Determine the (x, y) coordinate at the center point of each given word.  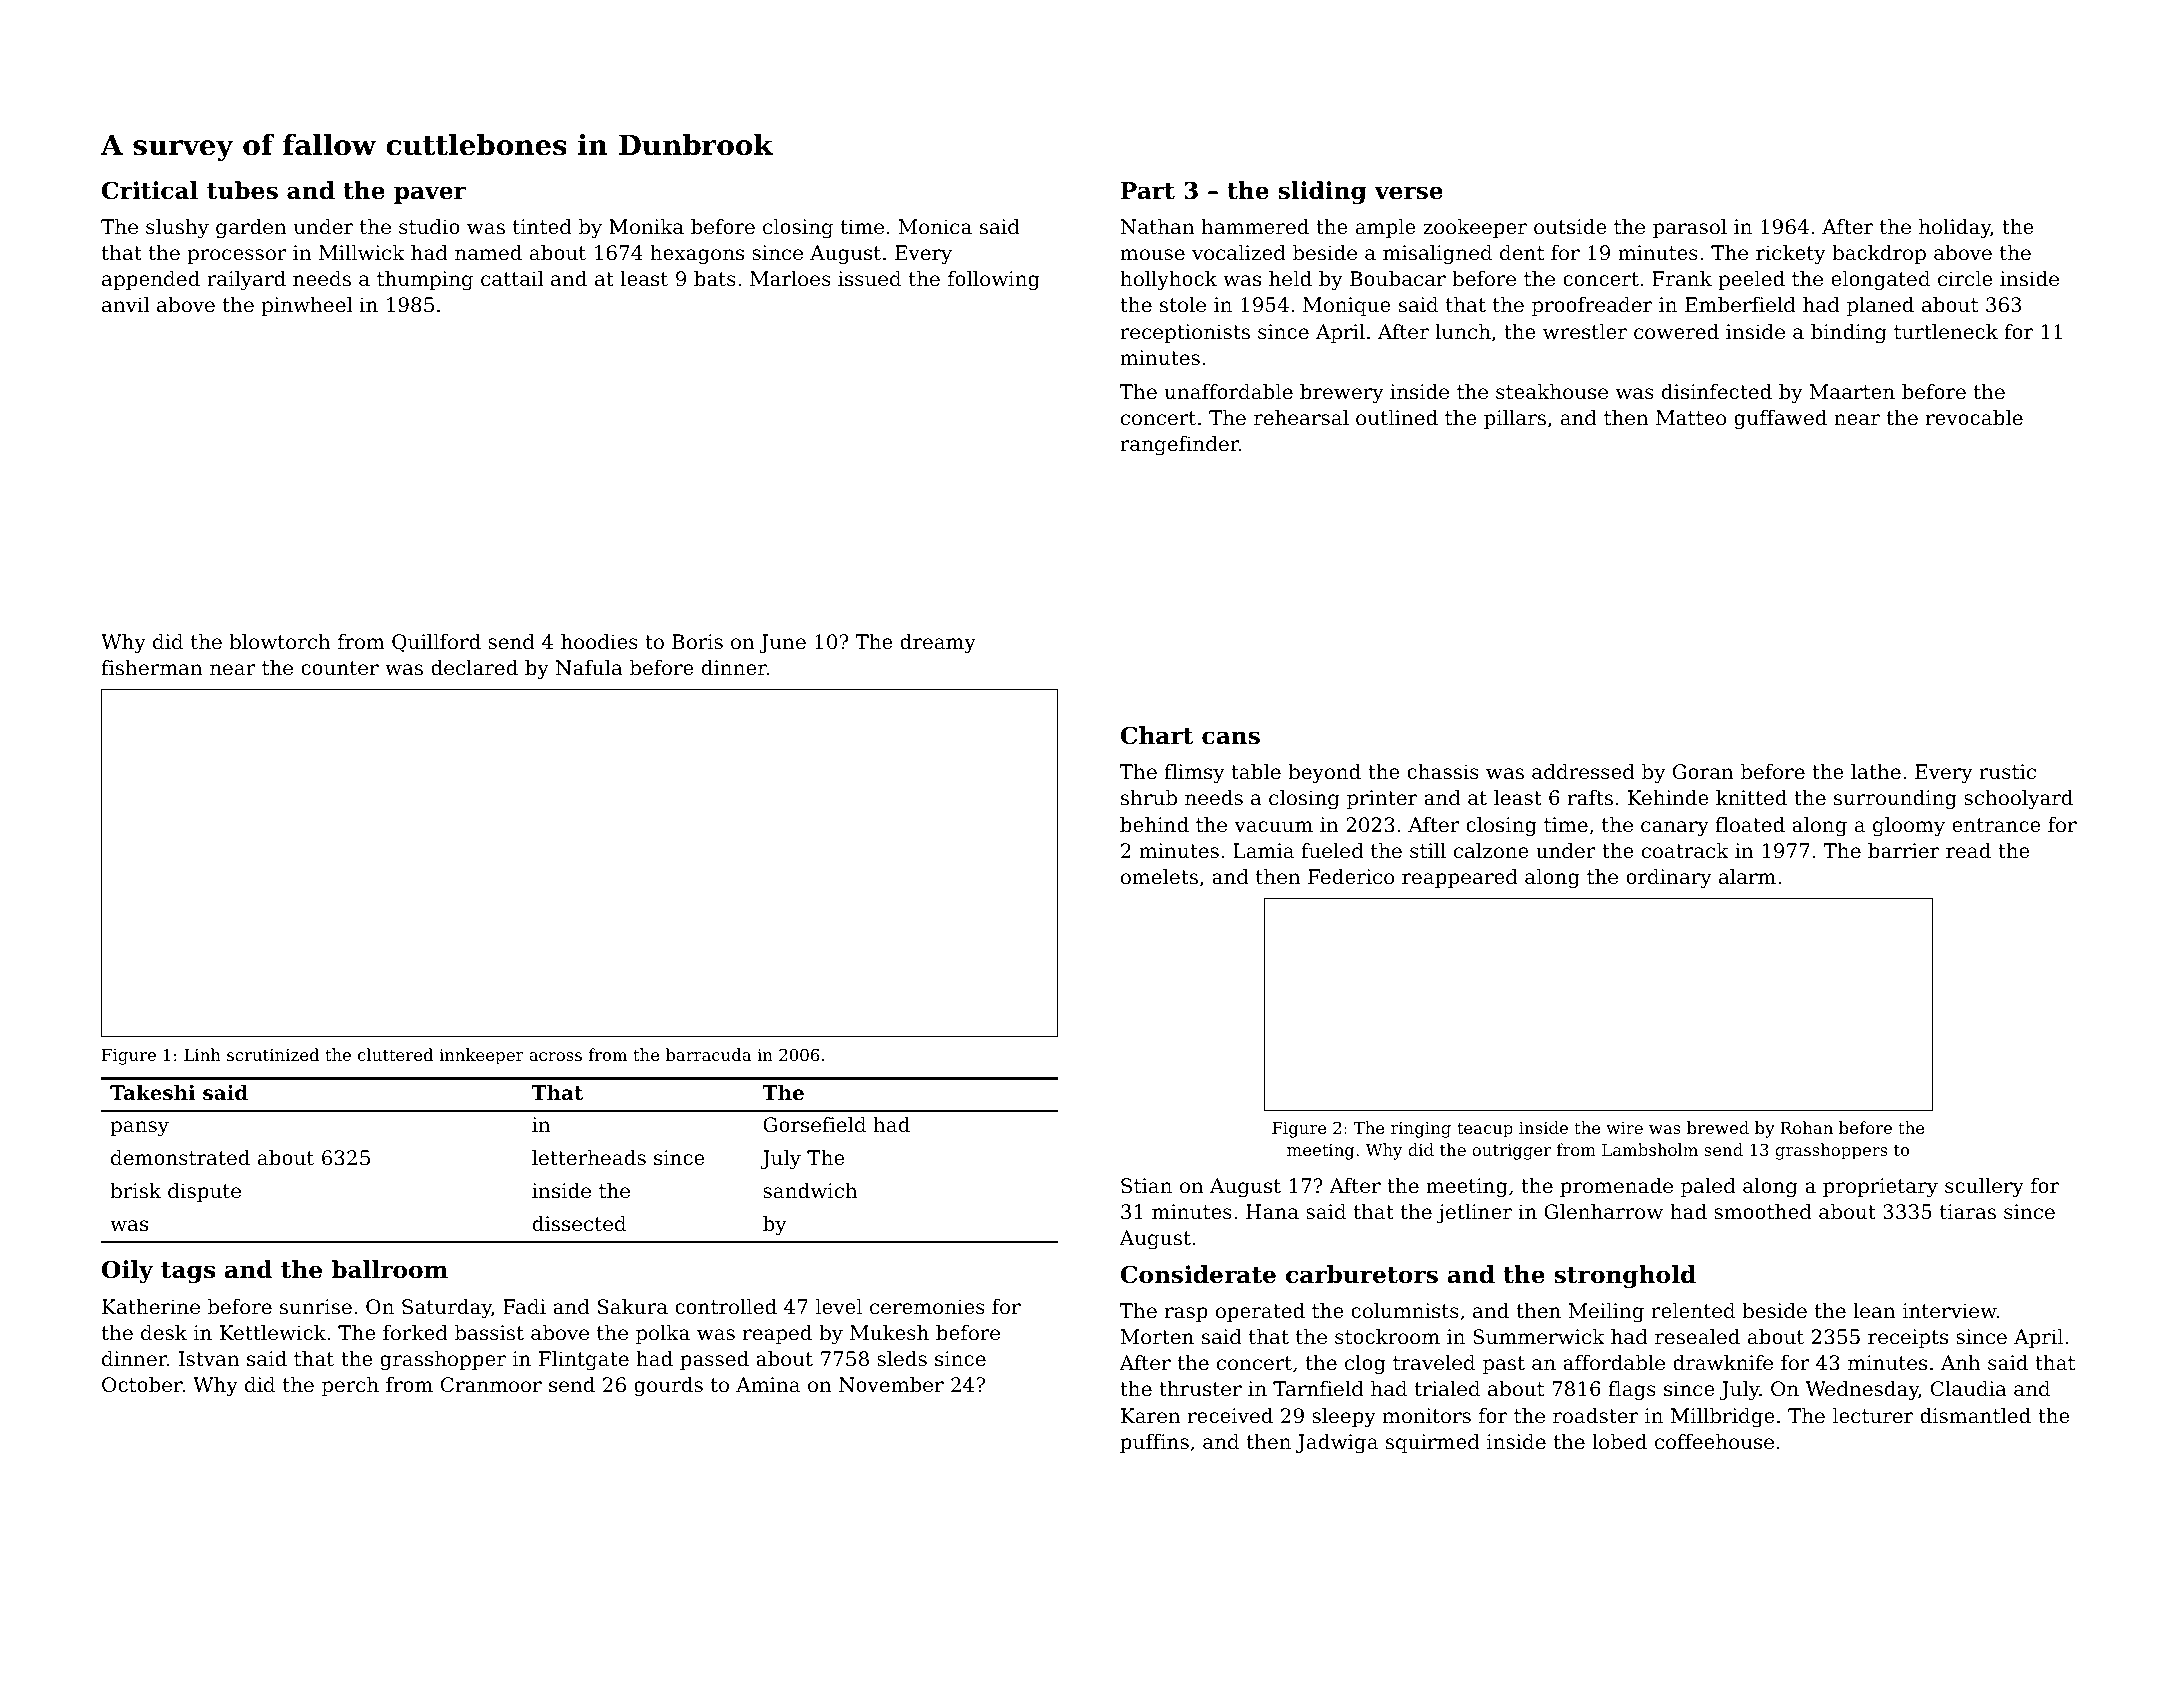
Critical (150, 190)
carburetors (1362, 1274)
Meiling (1606, 1313)
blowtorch (280, 642)
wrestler (1585, 332)
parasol (1690, 228)
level (839, 1307)
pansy (139, 1129)
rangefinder (1179, 446)
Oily (127, 1271)
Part (1148, 191)
